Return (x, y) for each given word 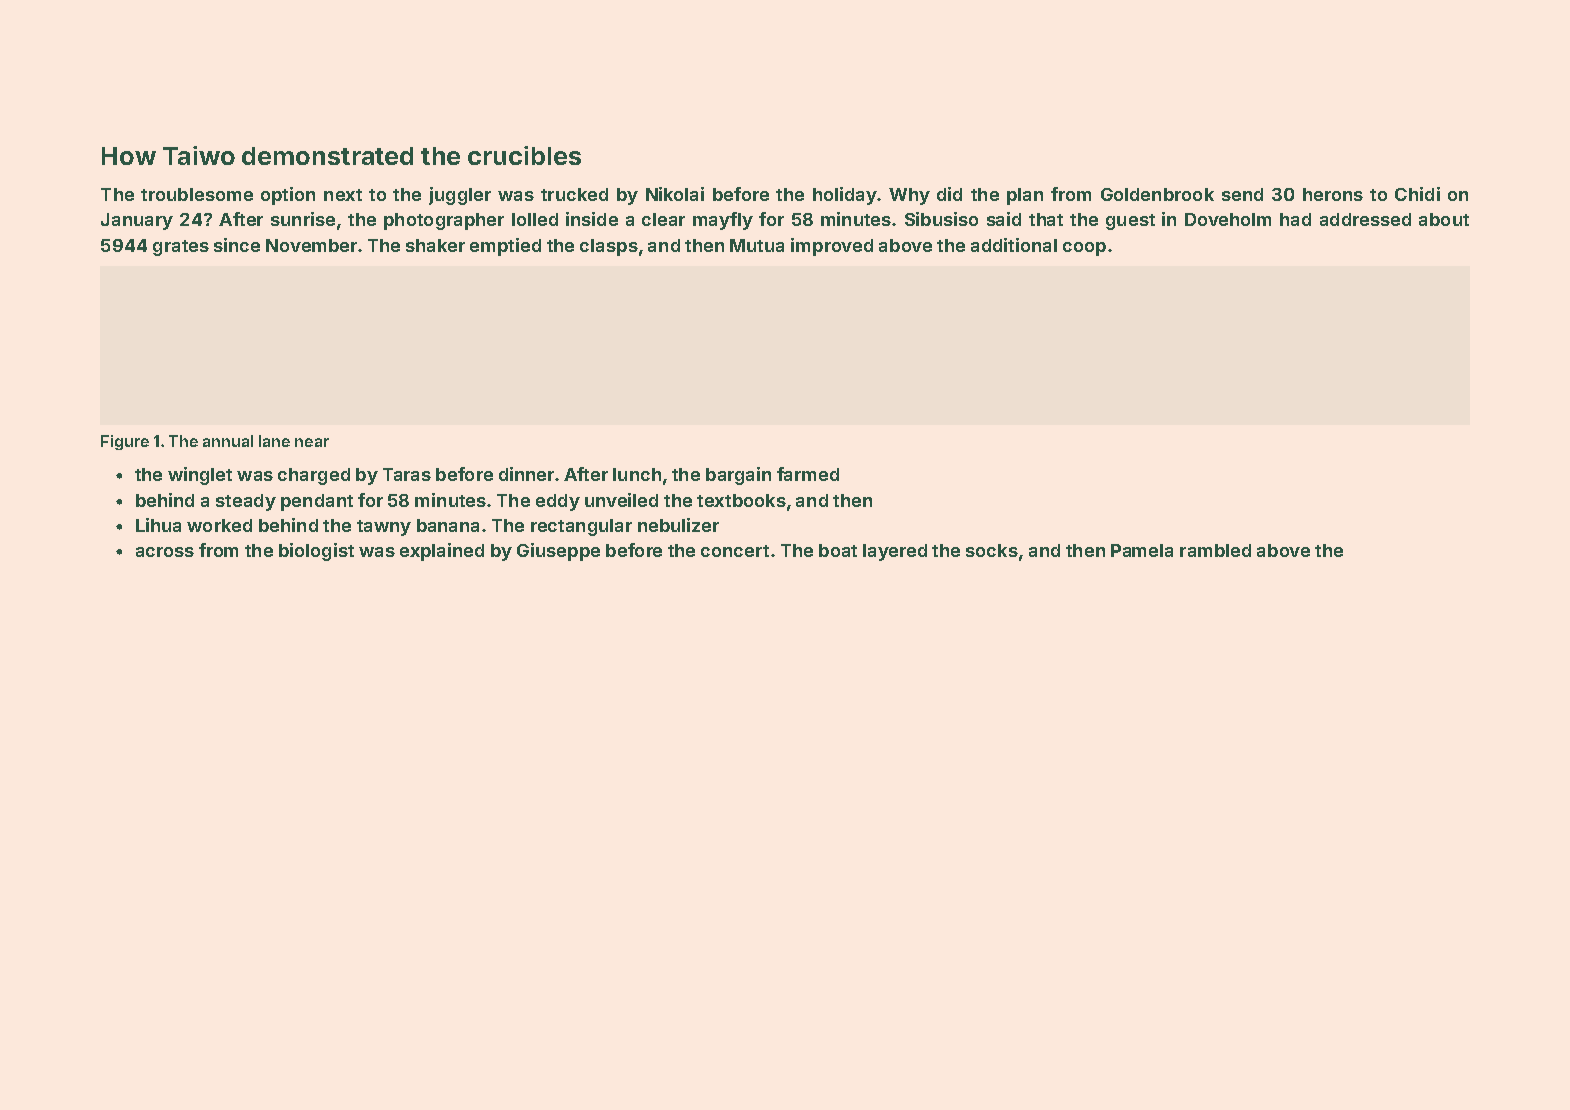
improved (832, 247)
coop (1084, 249)
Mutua (757, 245)
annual (228, 441)
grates (181, 248)
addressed (1365, 219)
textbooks (741, 500)
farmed (808, 474)
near (312, 442)
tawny (384, 528)
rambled (1215, 550)
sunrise (303, 219)
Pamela (1142, 550)
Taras (407, 474)
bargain (738, 476)
